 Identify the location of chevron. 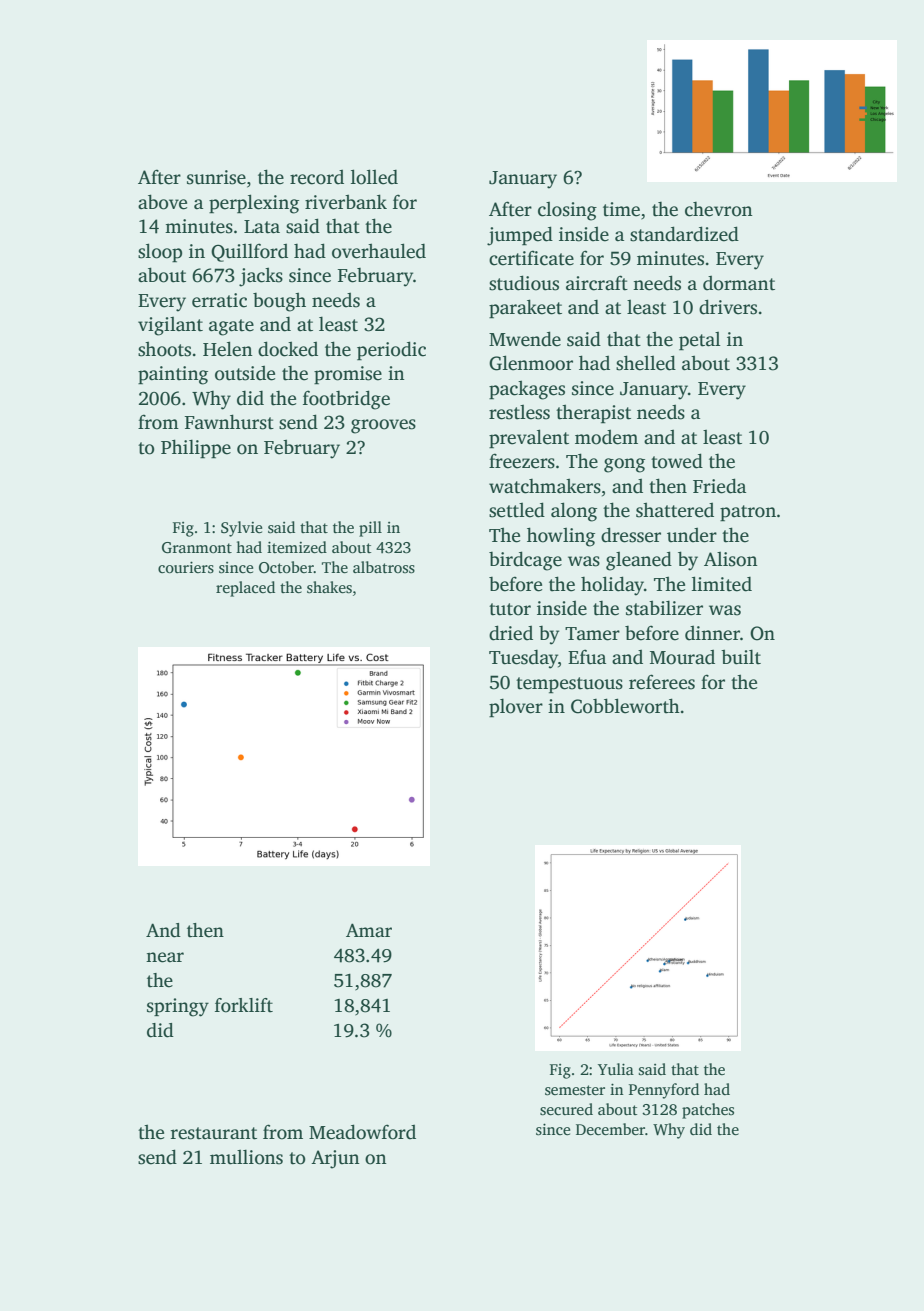
(719, 209).
